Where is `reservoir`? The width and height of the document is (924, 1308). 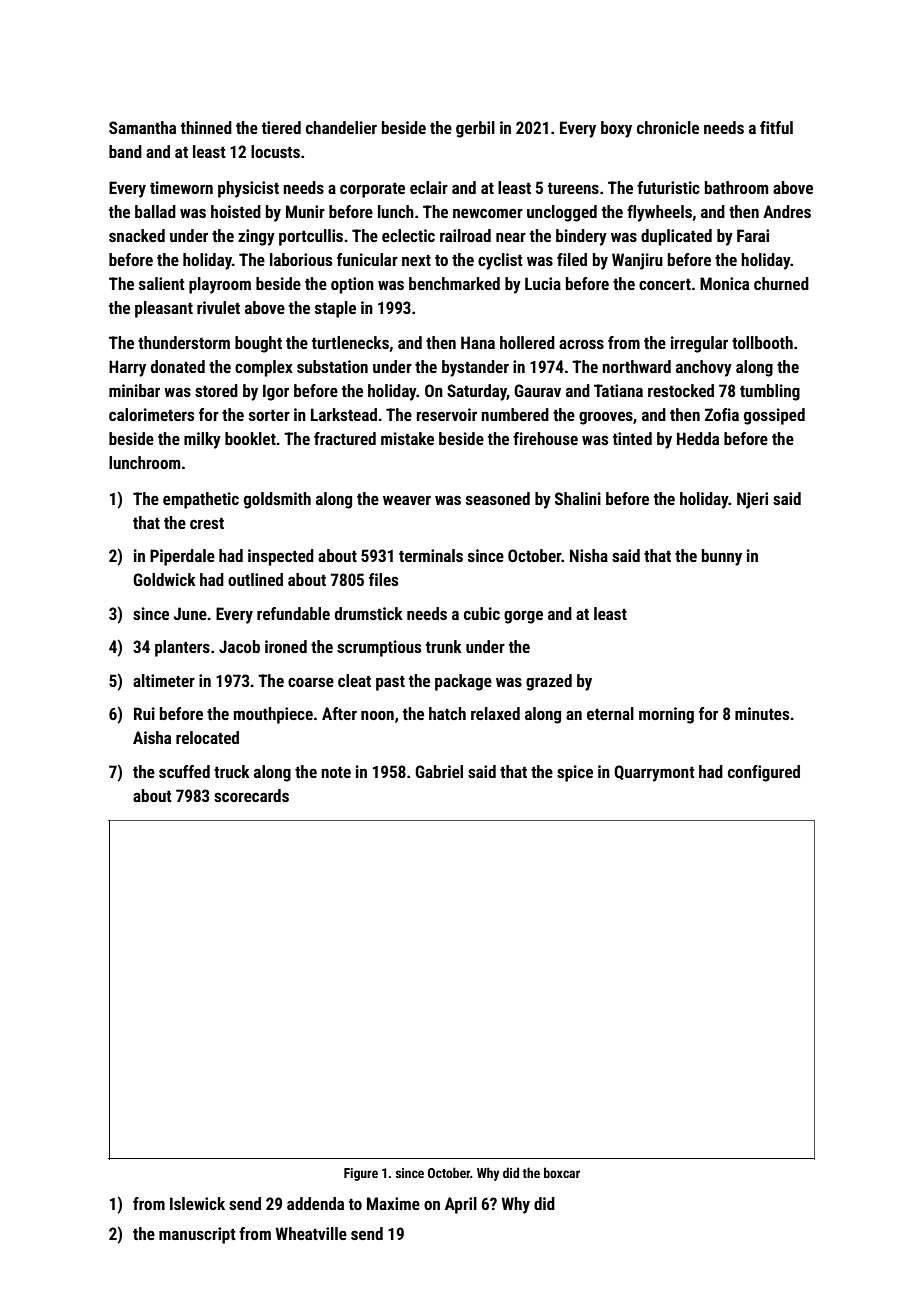
reservoir is located at coordinates (447, 414).
